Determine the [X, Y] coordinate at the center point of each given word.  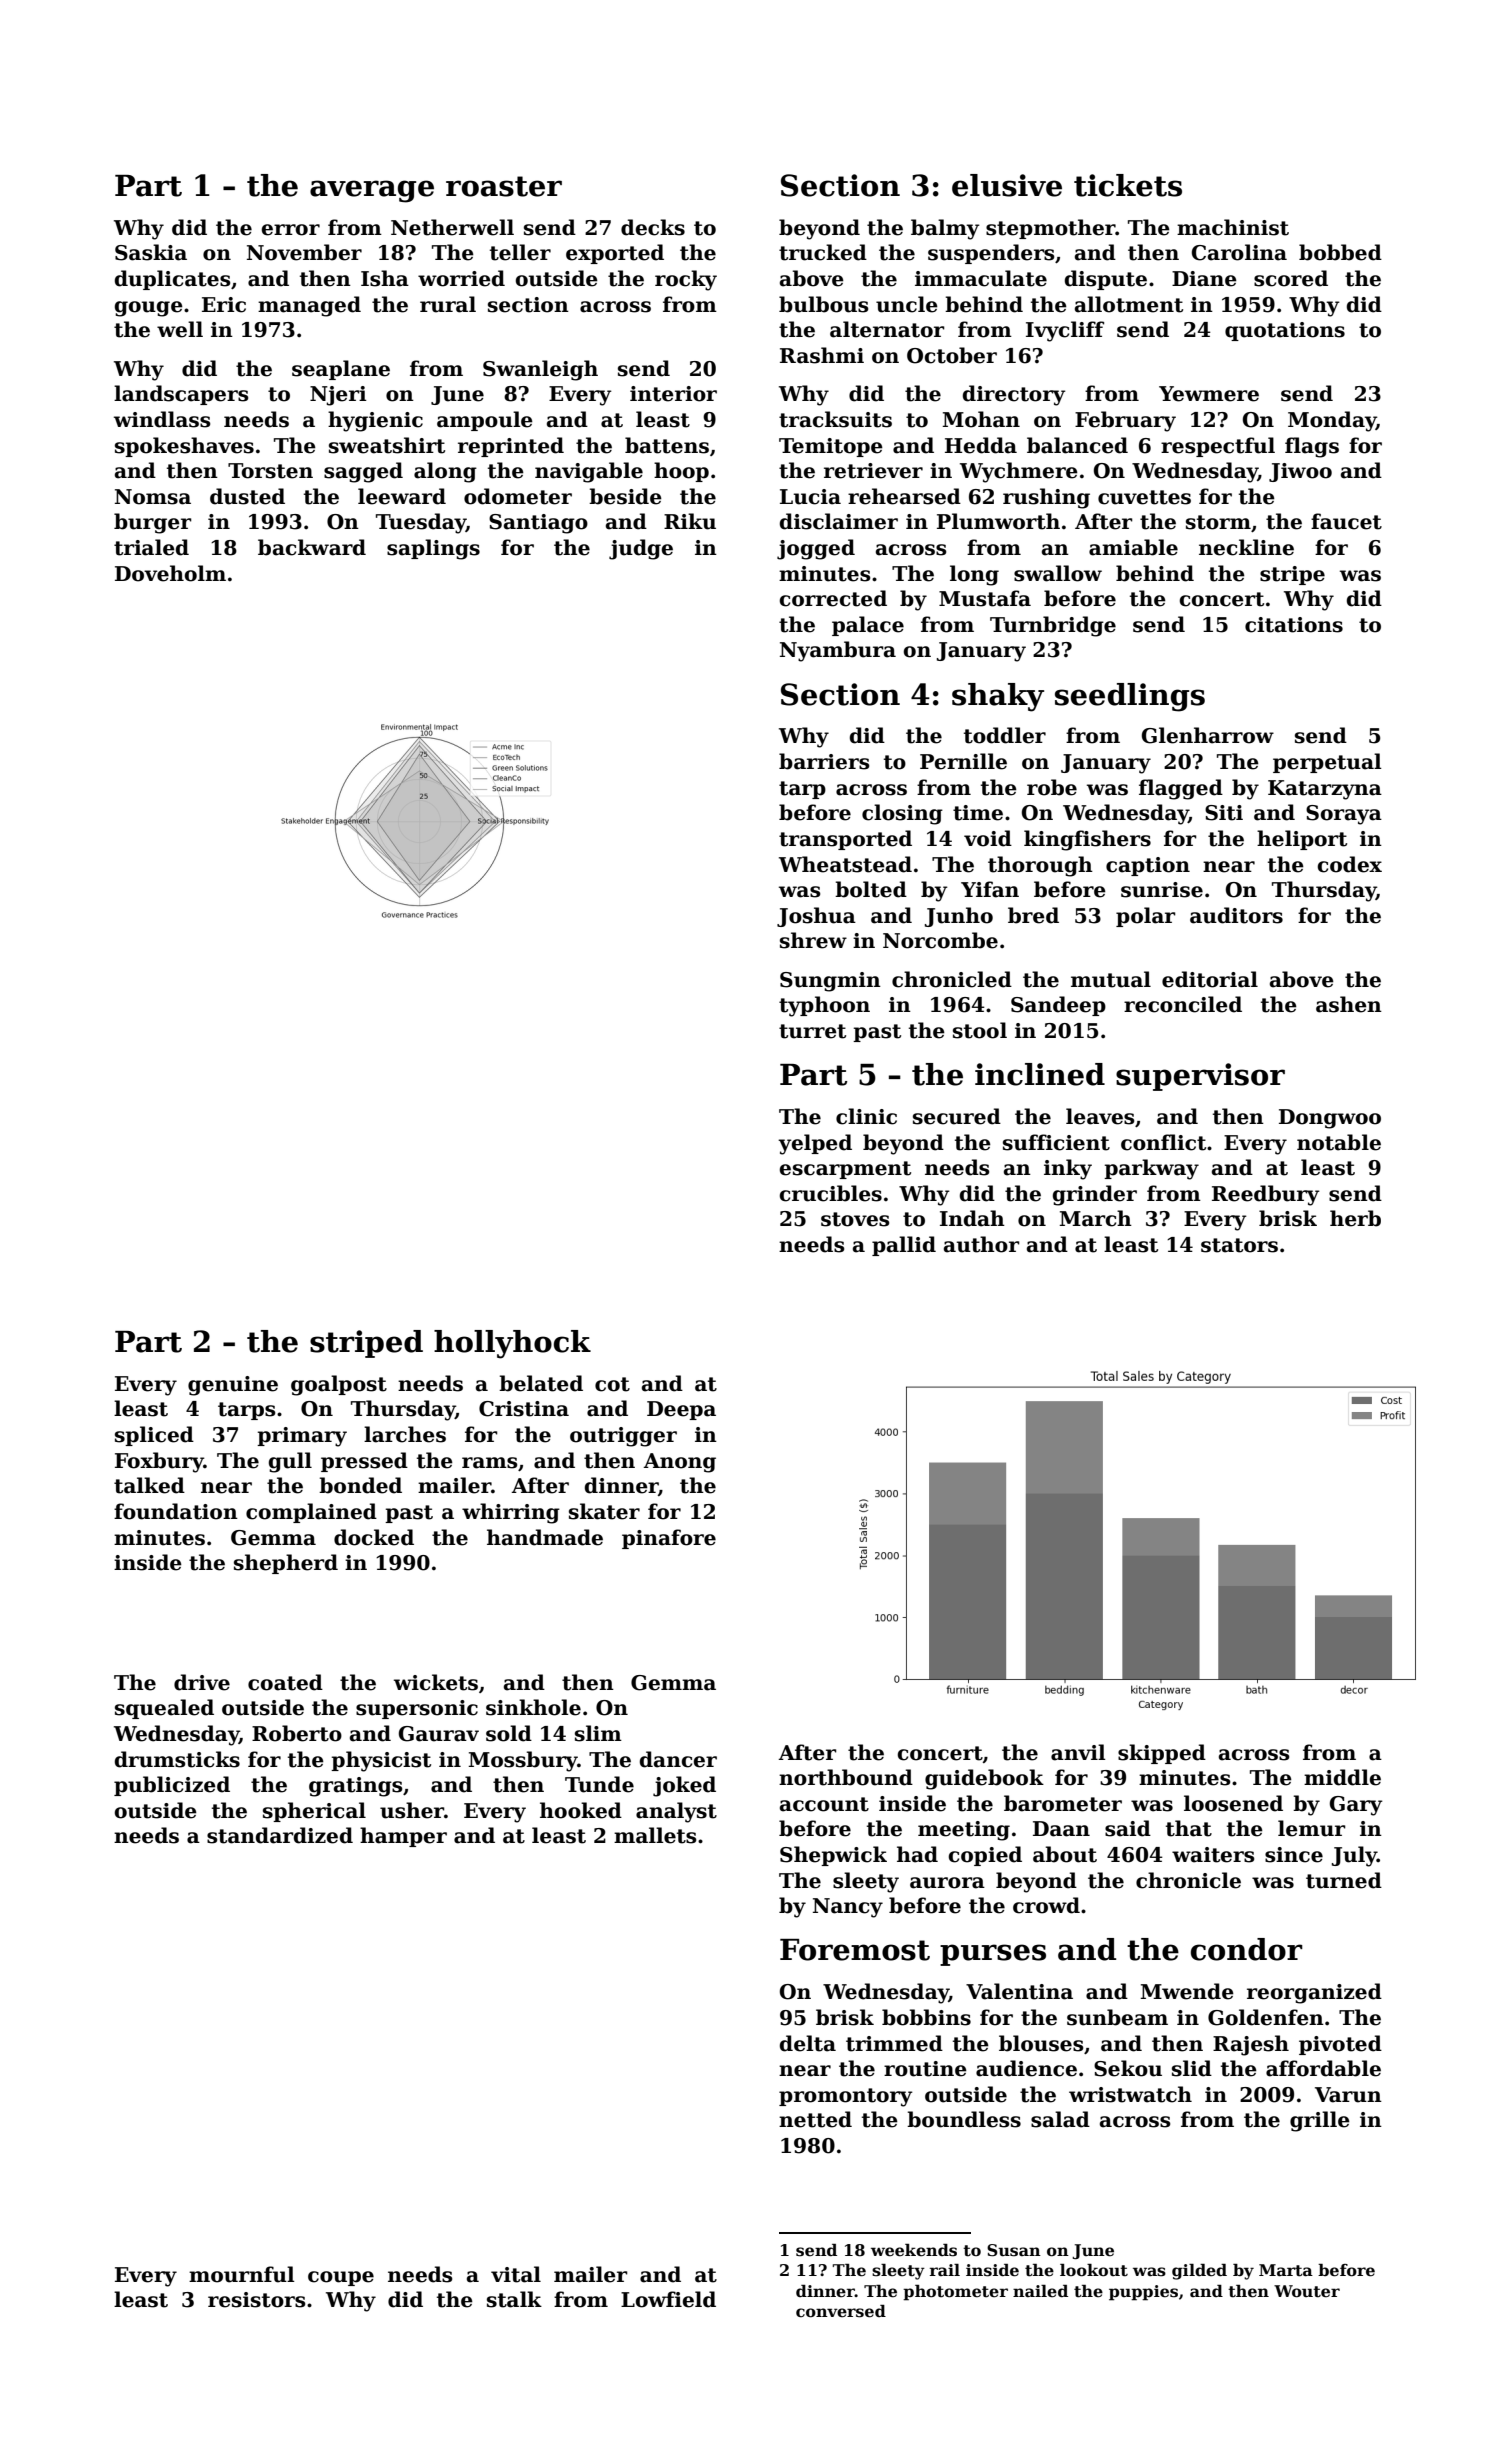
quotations [1285, 331]
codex [1350, 864]
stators [1239, 1245]
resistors [256, 2300]
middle [1342, 1777]
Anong [680, 1463]
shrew [813, 940]
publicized [172, 1786]
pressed [364, 1462]
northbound [846, 1777]
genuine [233, 1386]
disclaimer [839, 521]
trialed [151, 547]
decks [653, 227]
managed [309, 306]
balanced [1077, 445]
